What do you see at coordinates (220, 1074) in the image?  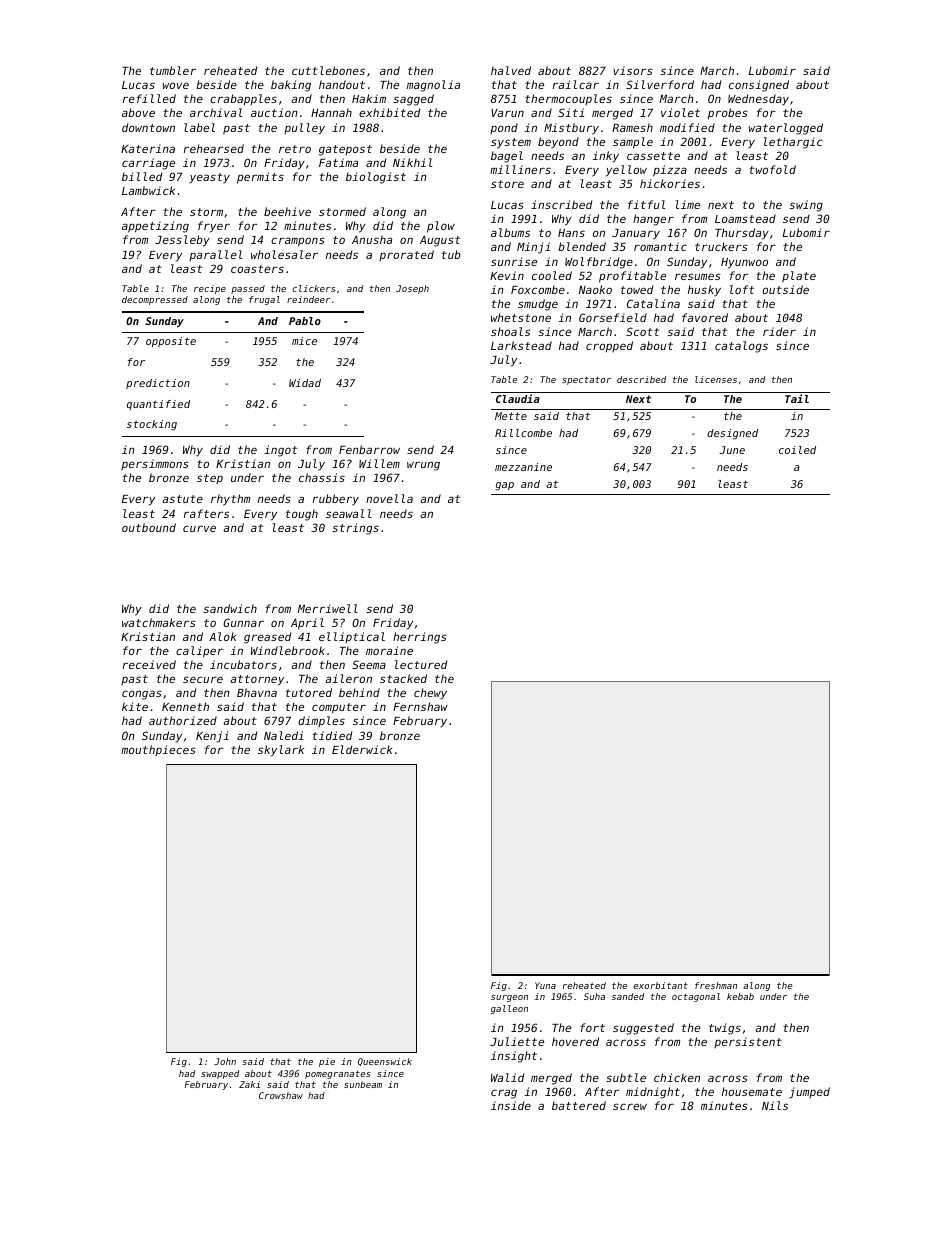 I see `swapped` at bounding box center [220, 1074].
